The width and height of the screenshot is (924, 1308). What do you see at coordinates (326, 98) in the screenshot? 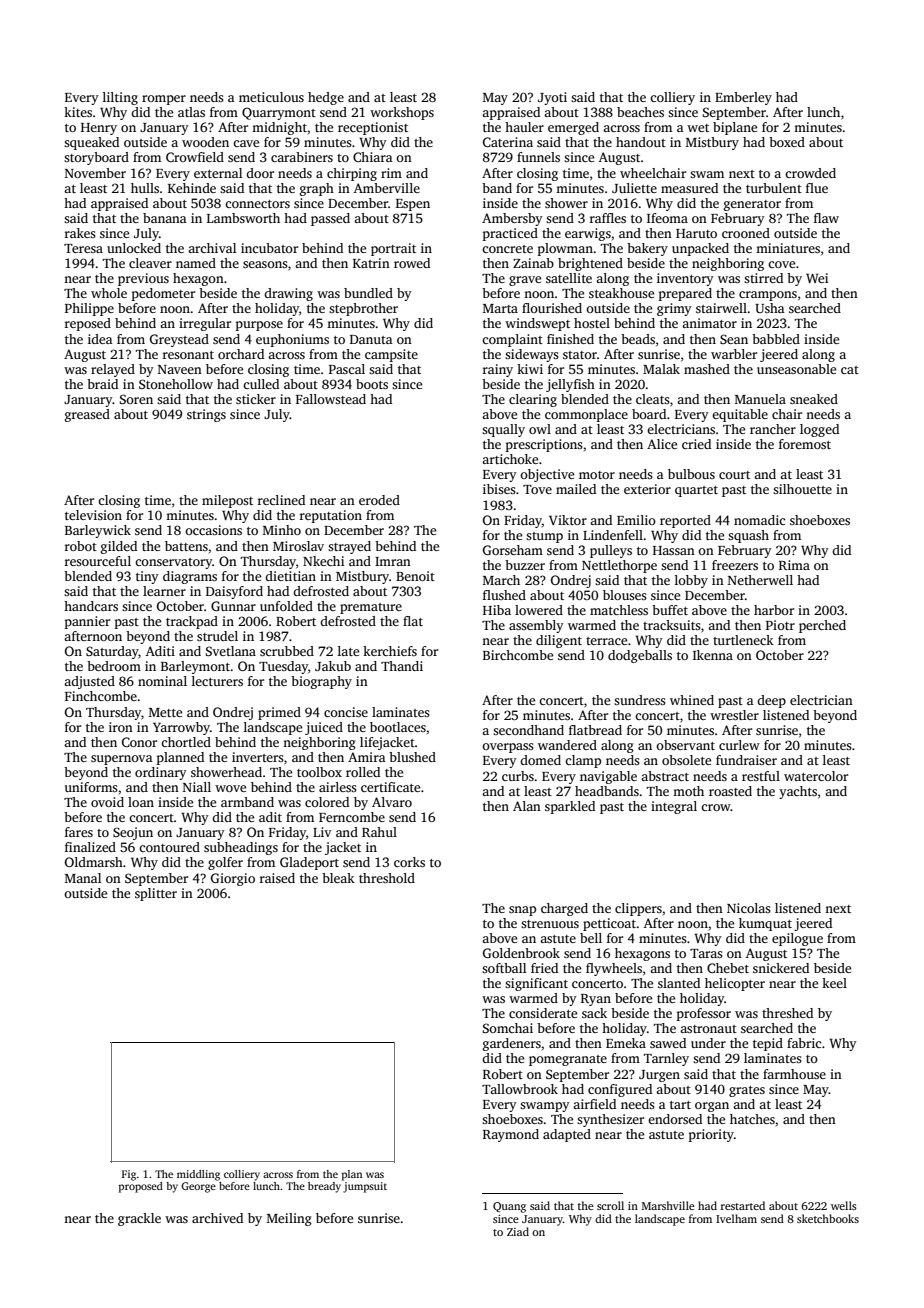
I see `hedge` at bounding box center [326, 98].
